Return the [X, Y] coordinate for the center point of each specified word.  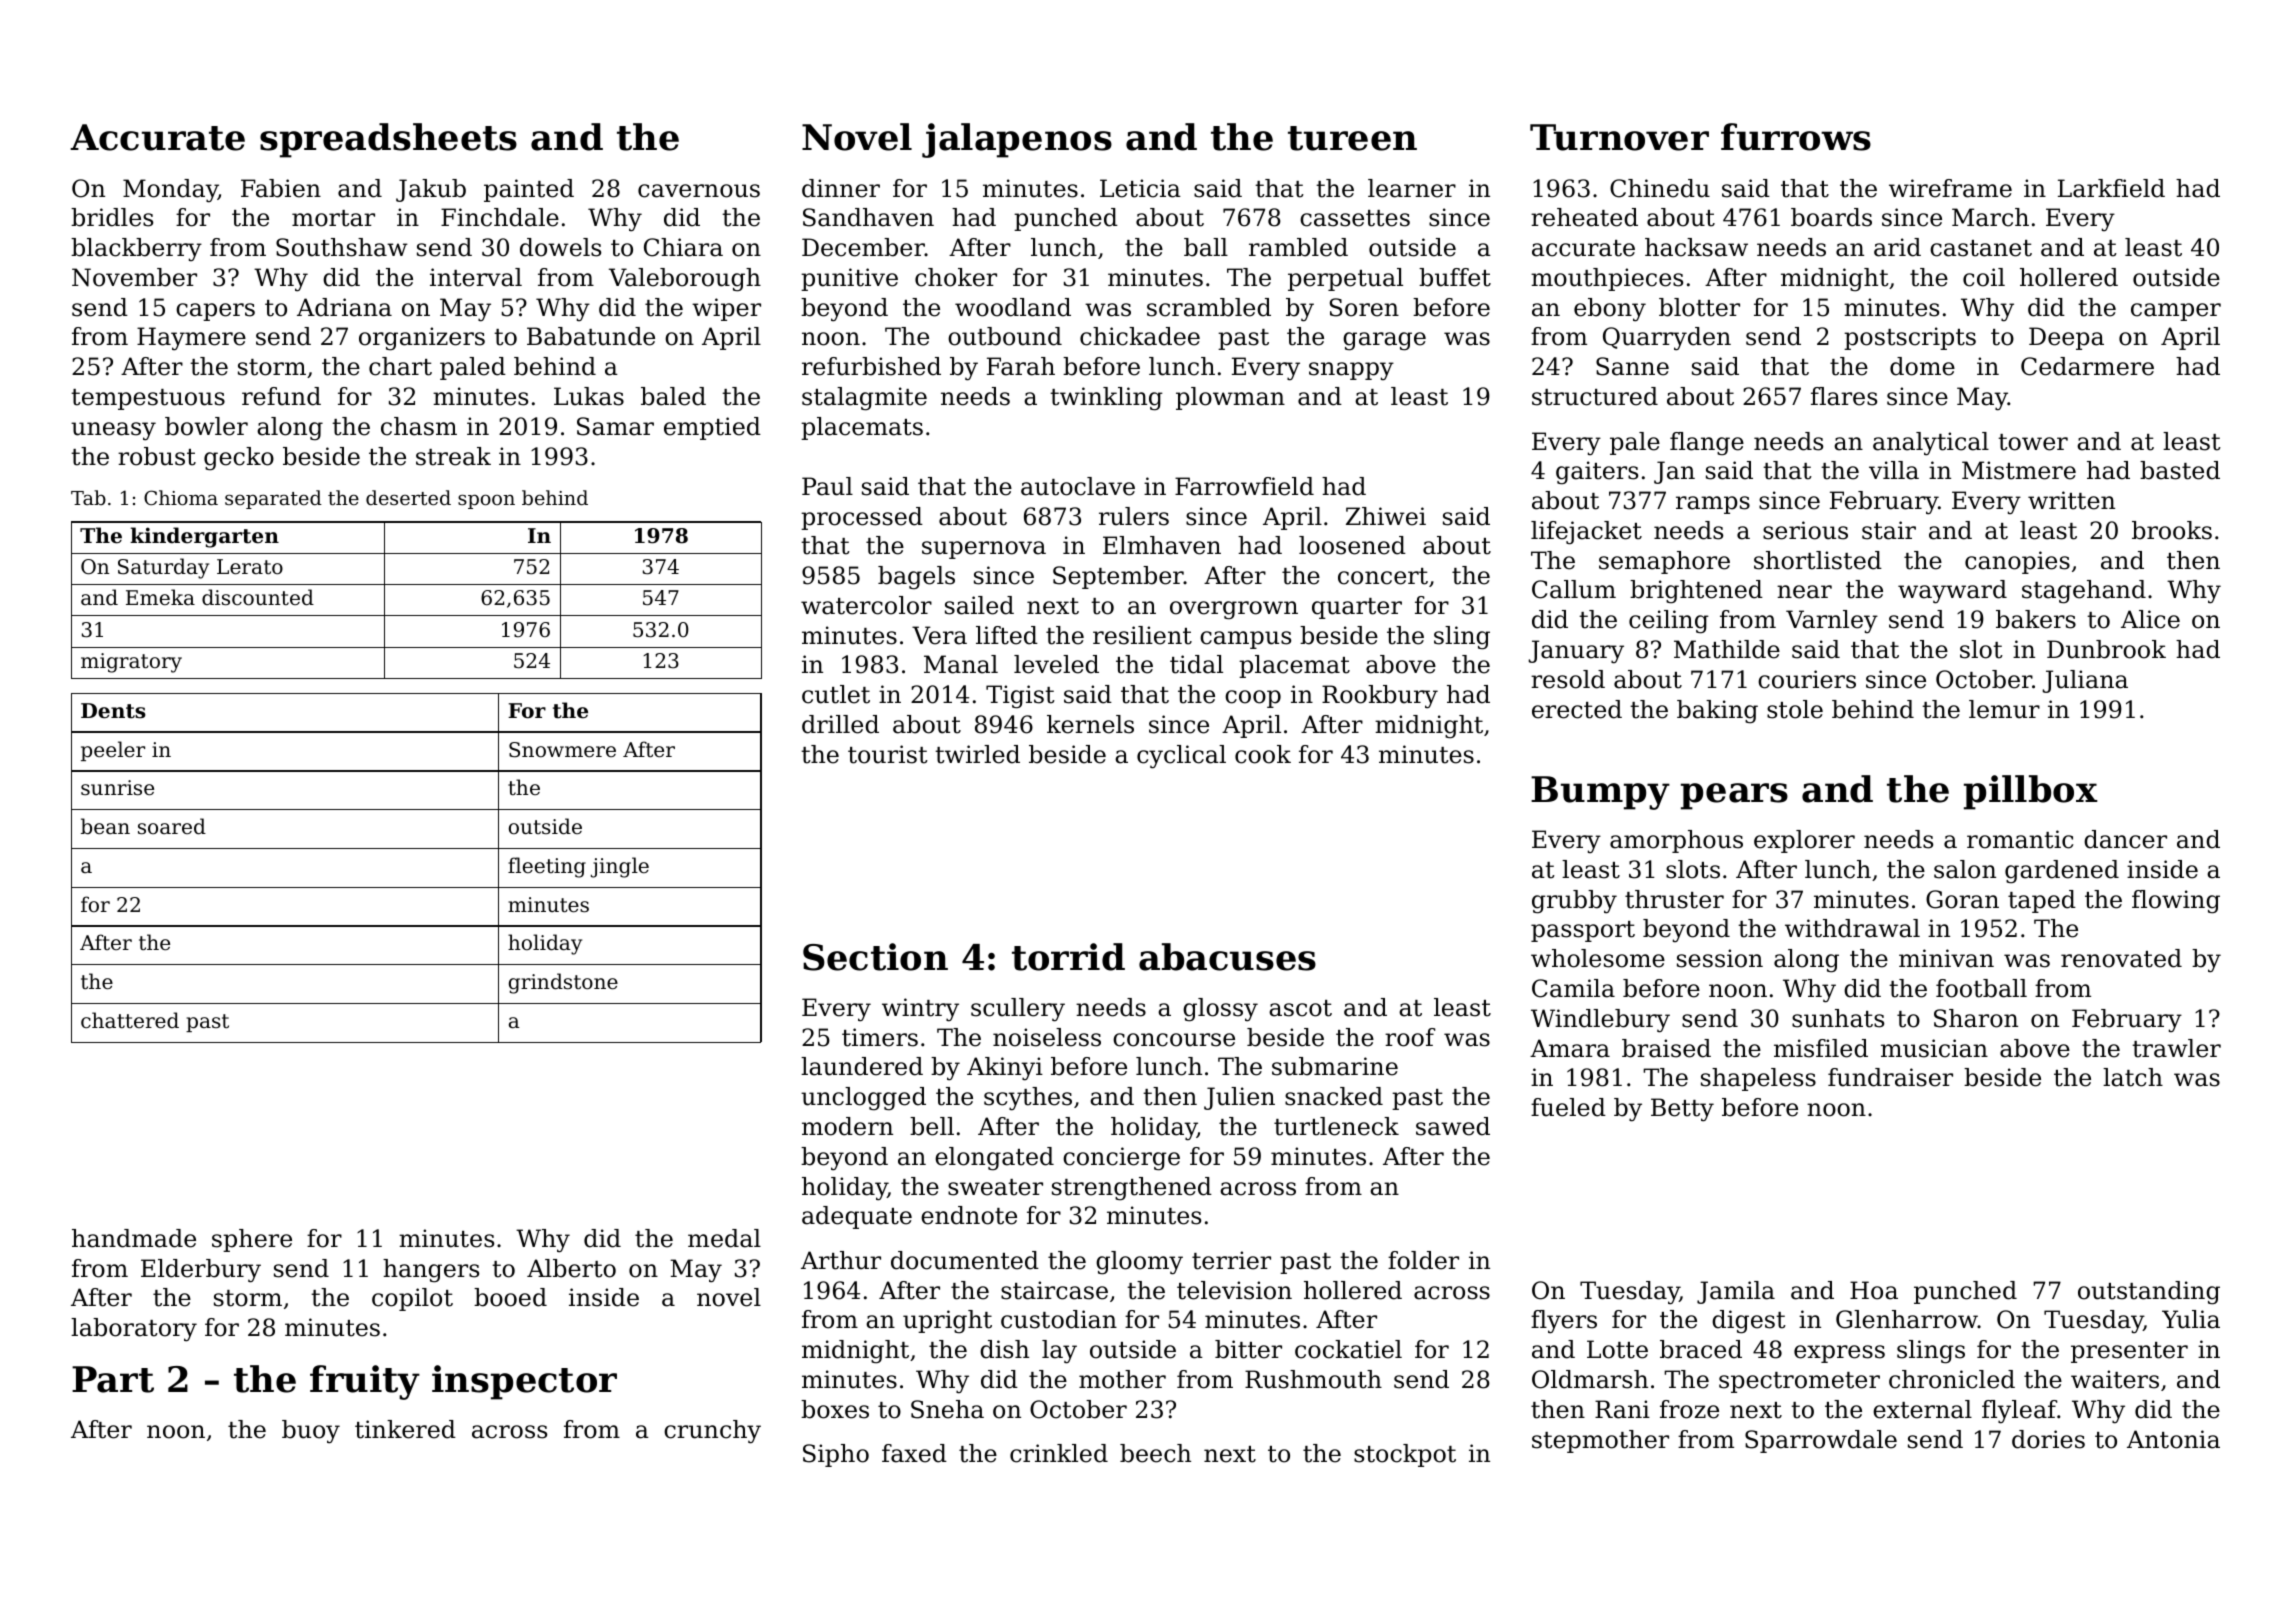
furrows [1796, 137]
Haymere [191, 339]
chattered [130, 1020]
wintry [920, 1010]
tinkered [405, 1429]
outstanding [2149, 1293]
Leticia [1140, 188]
